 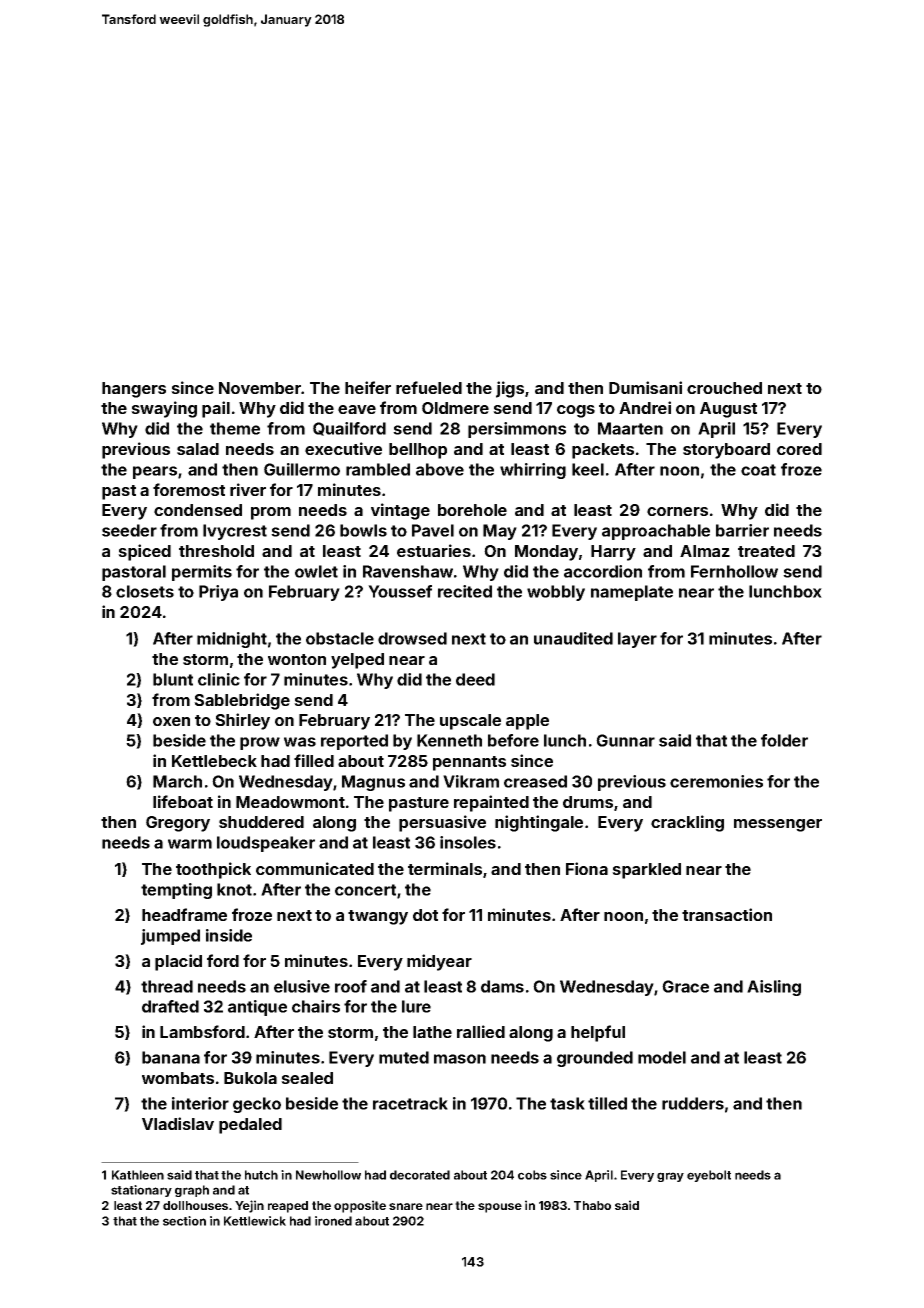 I want to click on Magnus, so click(x=373, y=783).
